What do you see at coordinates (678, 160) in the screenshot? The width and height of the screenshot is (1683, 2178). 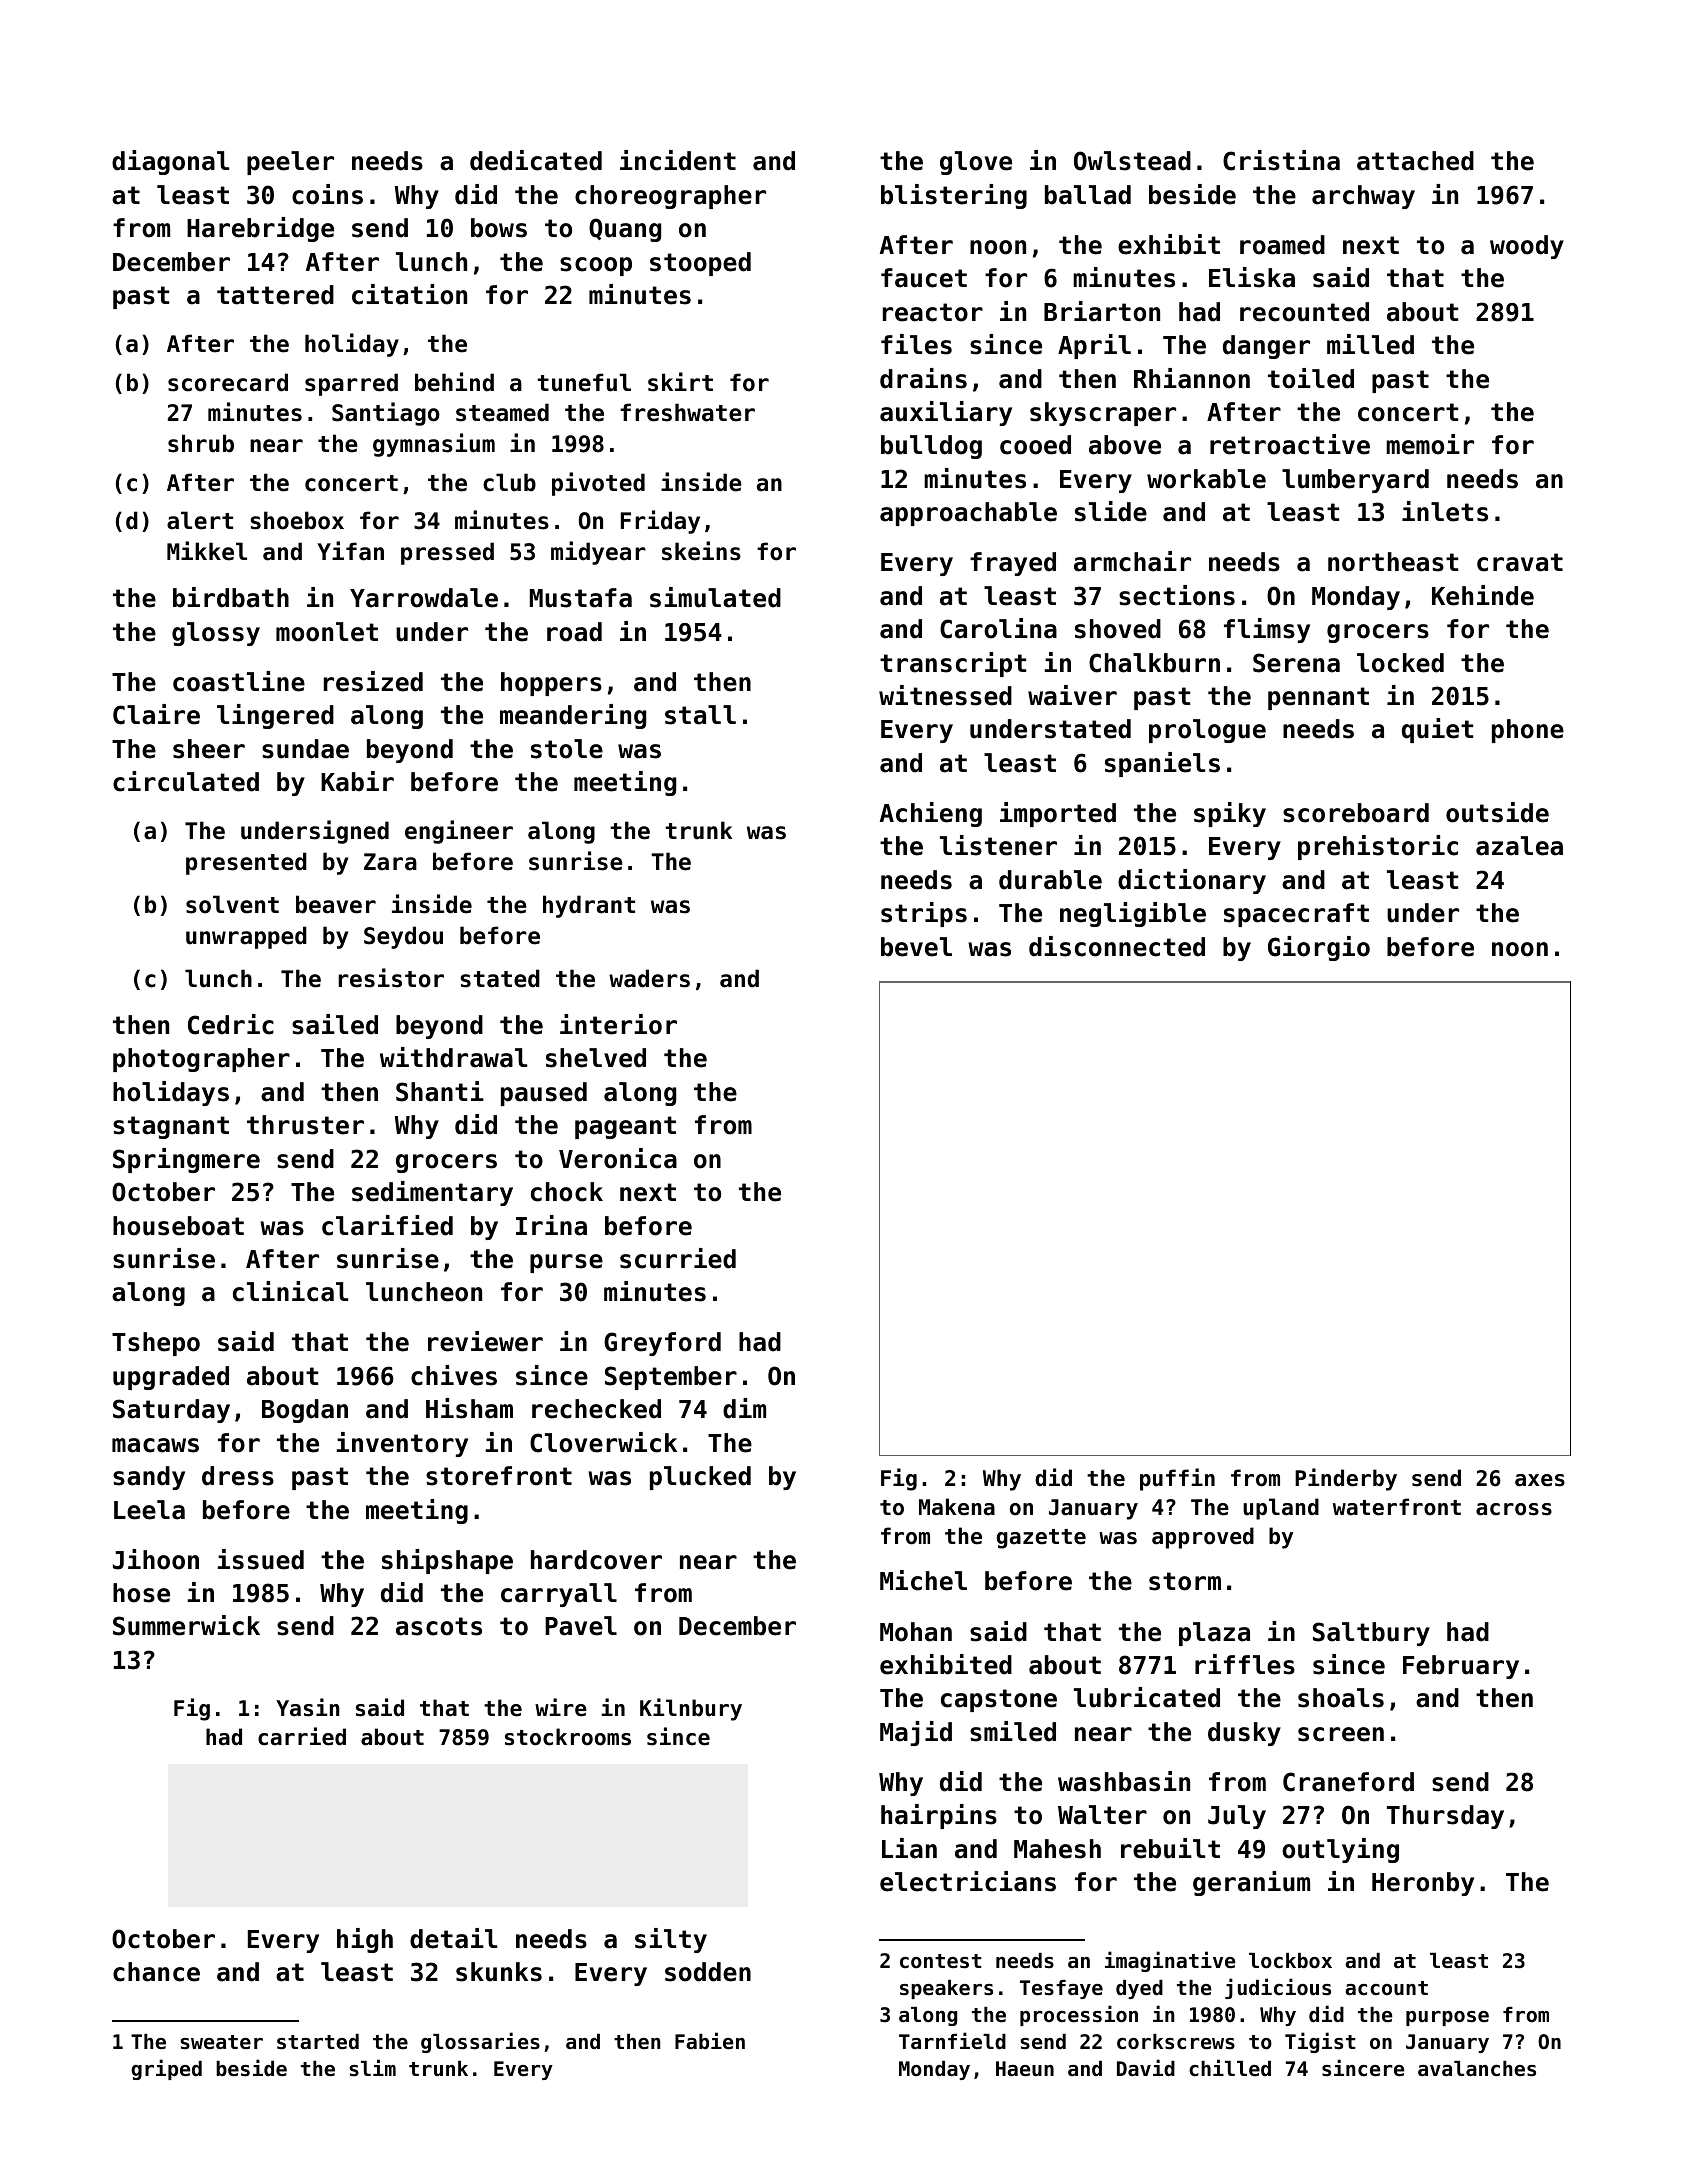 I see `incident` at bounding box center [678, 160].
